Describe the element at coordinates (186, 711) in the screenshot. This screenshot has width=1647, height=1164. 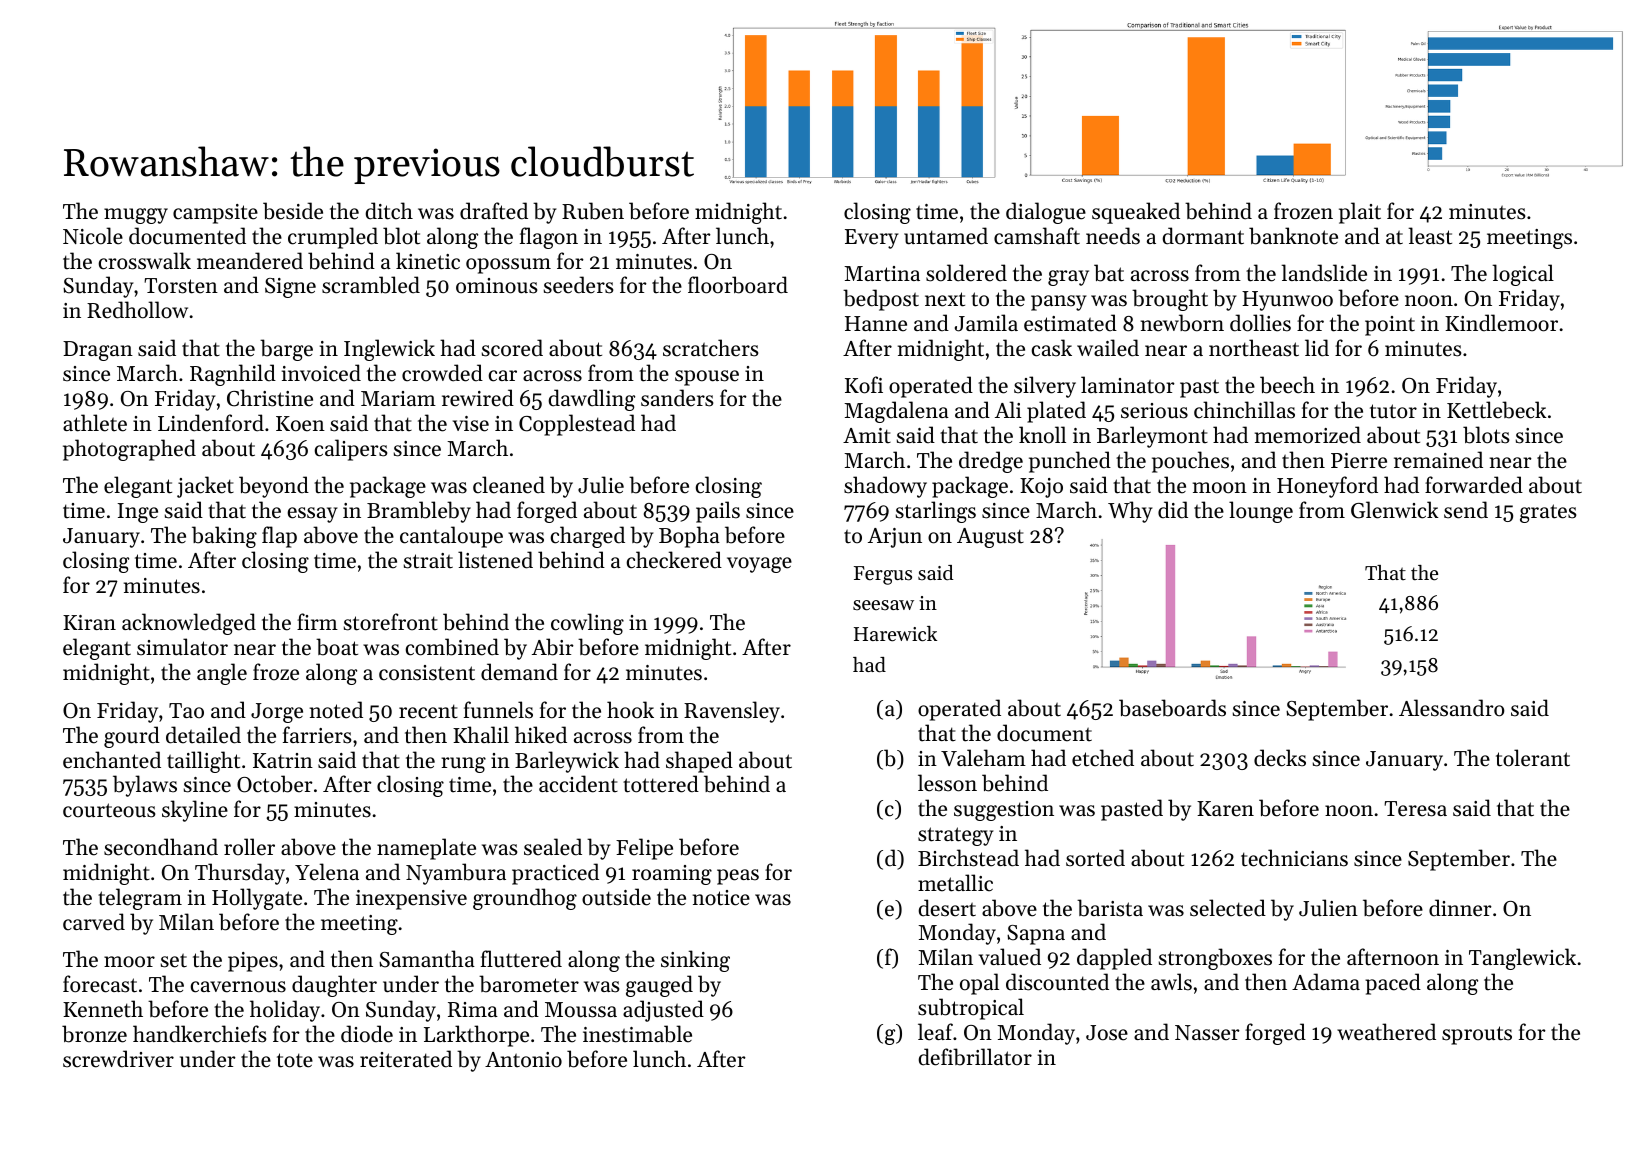
I see `Tao` at that location.
